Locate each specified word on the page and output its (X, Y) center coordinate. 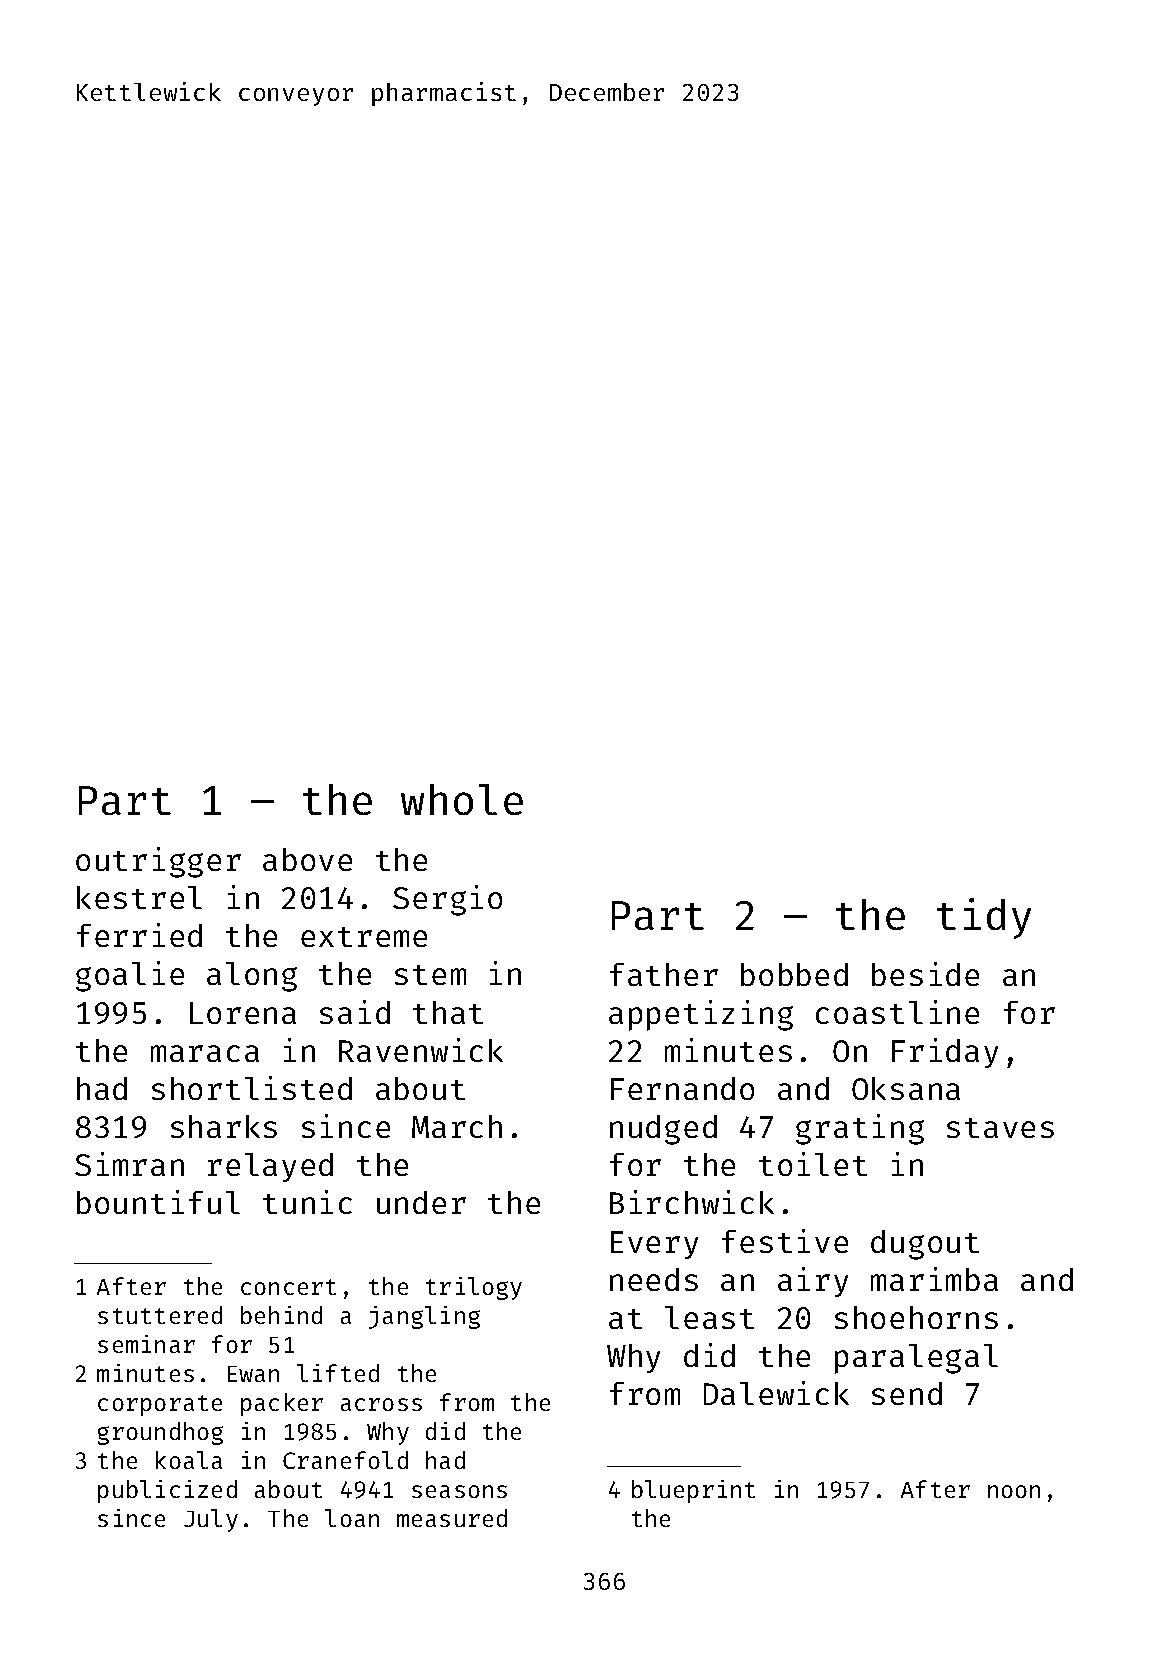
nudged (663, 1130)
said (355, 1012)
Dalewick (776, 1393)
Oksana (906, 1088)
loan (352, 1518)
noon (1014, 1491)
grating (860, 1129)
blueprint (693, 1491)
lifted (338, 1373)
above (307, 859)
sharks (224, 1126)
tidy (984, 918)
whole (462, 799)
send (907, 1393)
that (448, 1012)
